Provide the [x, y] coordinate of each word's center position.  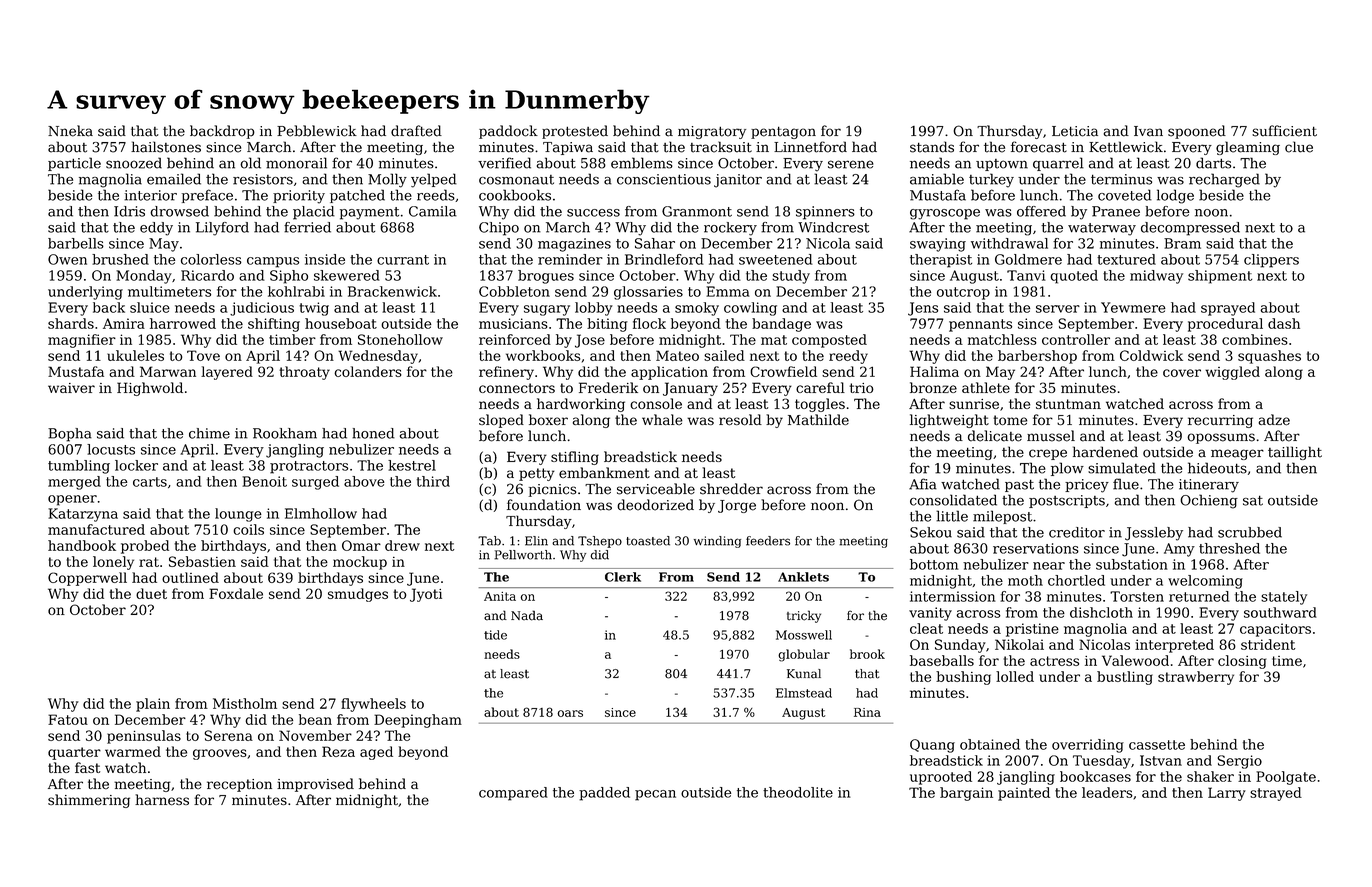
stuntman [1068, 404]
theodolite [798, 792]
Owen [67, 259]
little [952, 516]
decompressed [1190, 229]
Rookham [285, 433]
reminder [570, 259]
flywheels [373, 705]
